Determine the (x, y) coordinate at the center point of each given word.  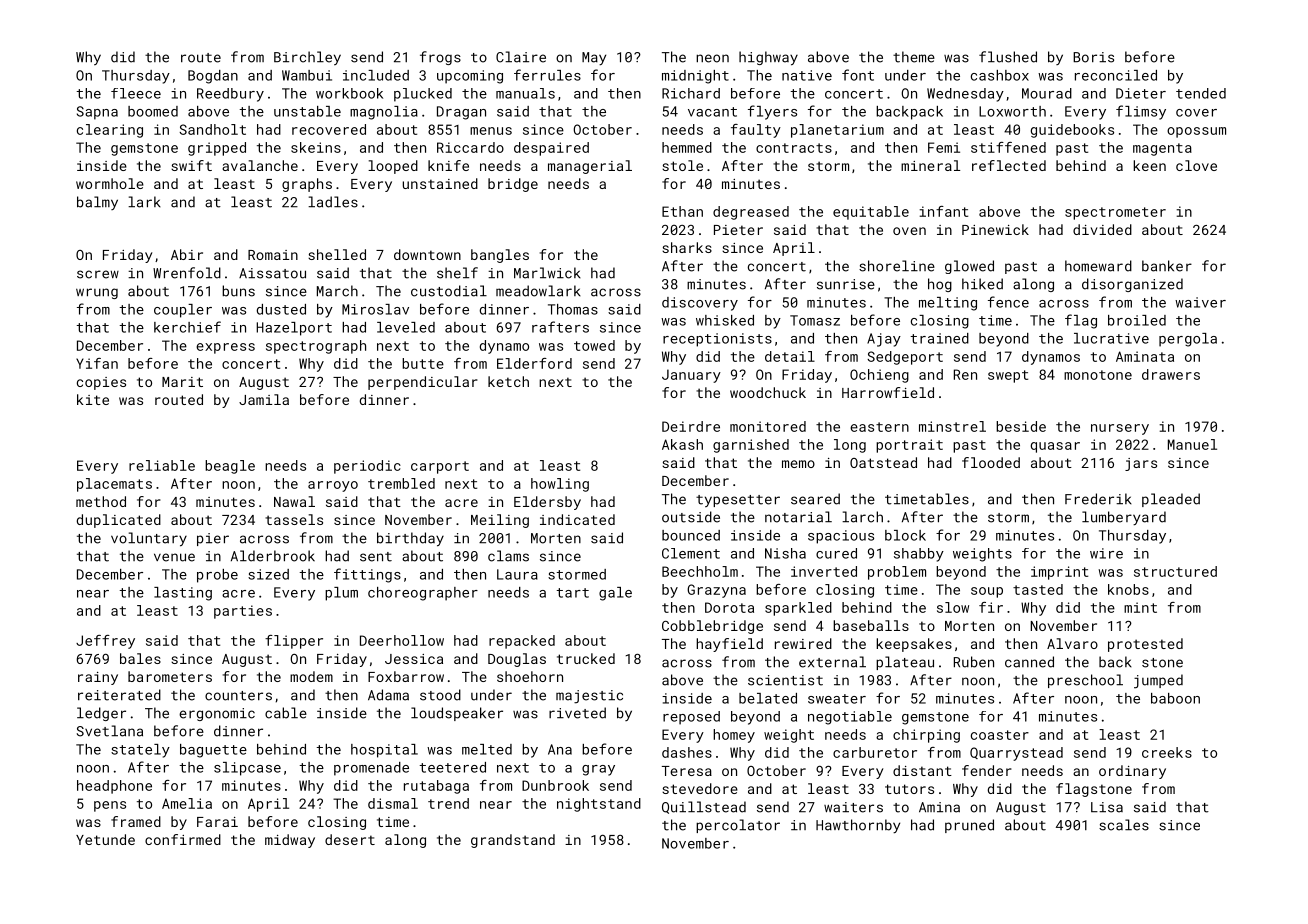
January (691, 376)
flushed (1008, 57)
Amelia (187, 803)
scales (1124, 825)
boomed (153, 111)
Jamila (264, 399)
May (594, 58)
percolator (738, 826)
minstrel (952, 426)
